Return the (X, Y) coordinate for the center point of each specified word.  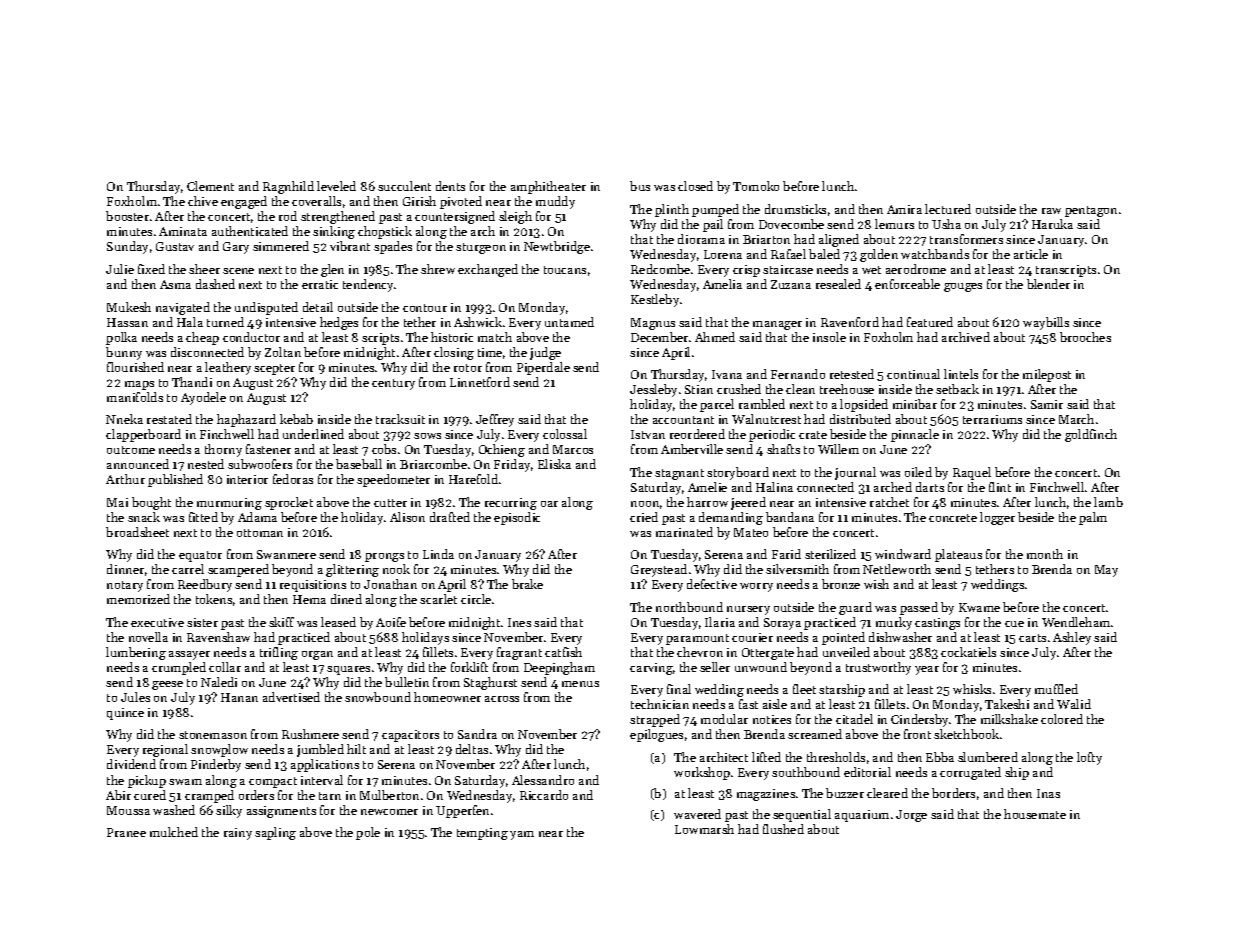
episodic (517, 518)
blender (1048, 284)
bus (640, 186)
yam (522, 835)
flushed (783, 829)
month (1045, 554)
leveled (336, 186)
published (175, 480)
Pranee (126, 832)
